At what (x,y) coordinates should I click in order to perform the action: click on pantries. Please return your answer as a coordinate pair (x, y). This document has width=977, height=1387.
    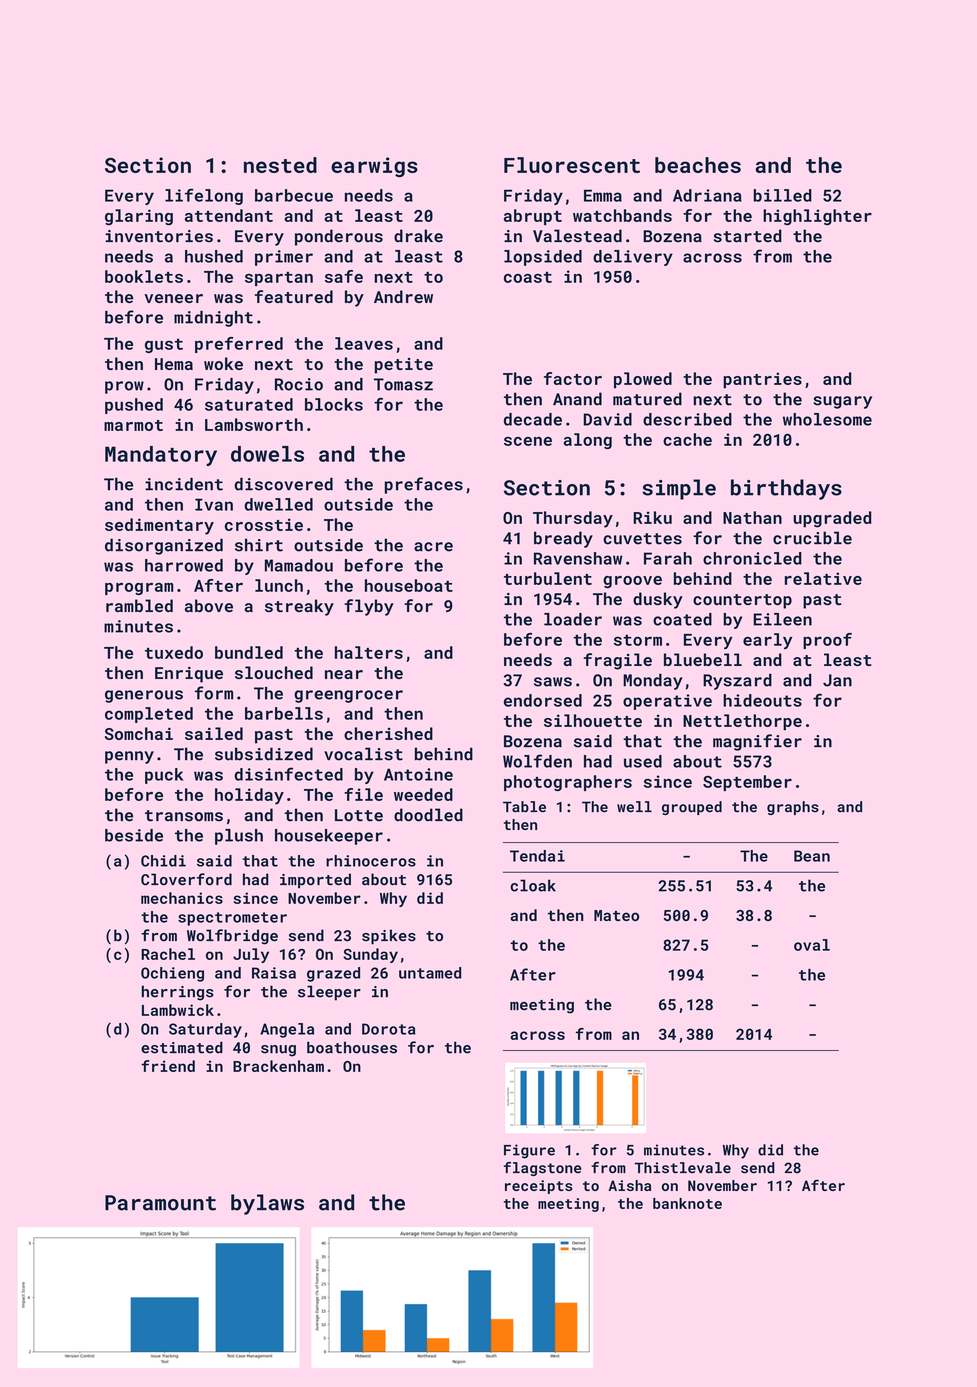
    Looking at the image, I should click on (762, 380).
